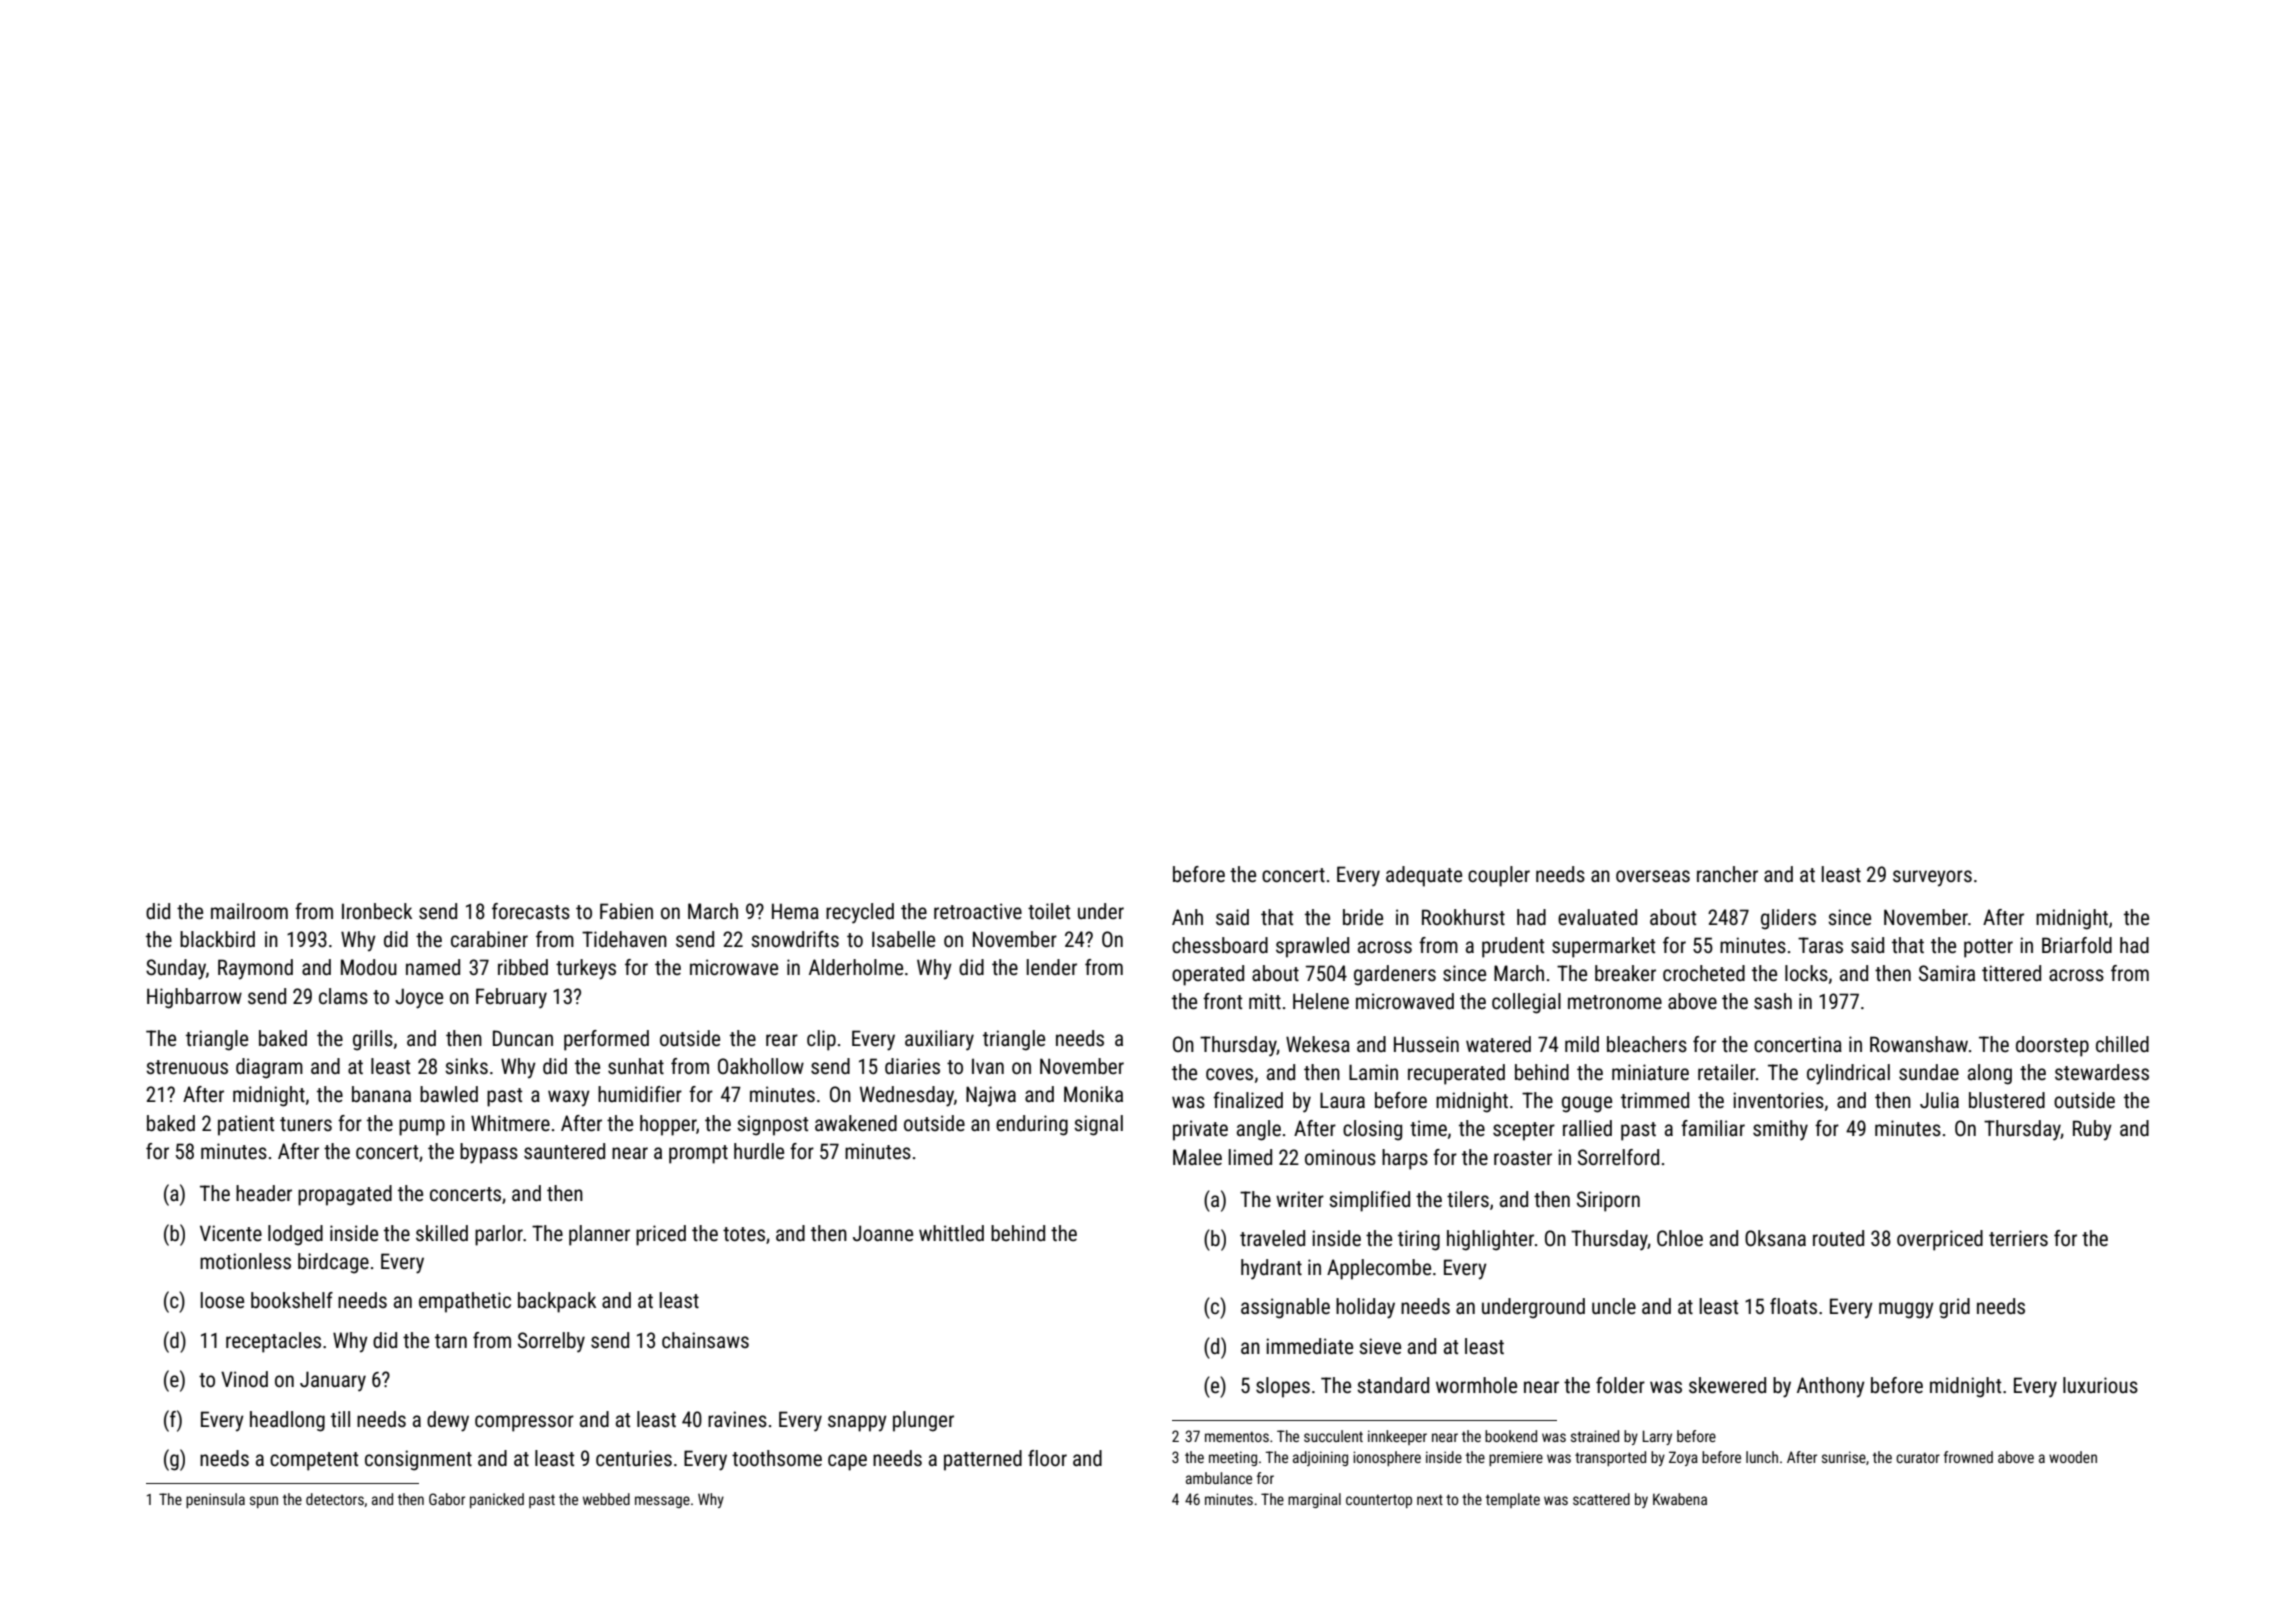 The image size is (2296, 1624). Describe the element at coordinates (1237, 1436) in the image. I see `mementos` at that location.
